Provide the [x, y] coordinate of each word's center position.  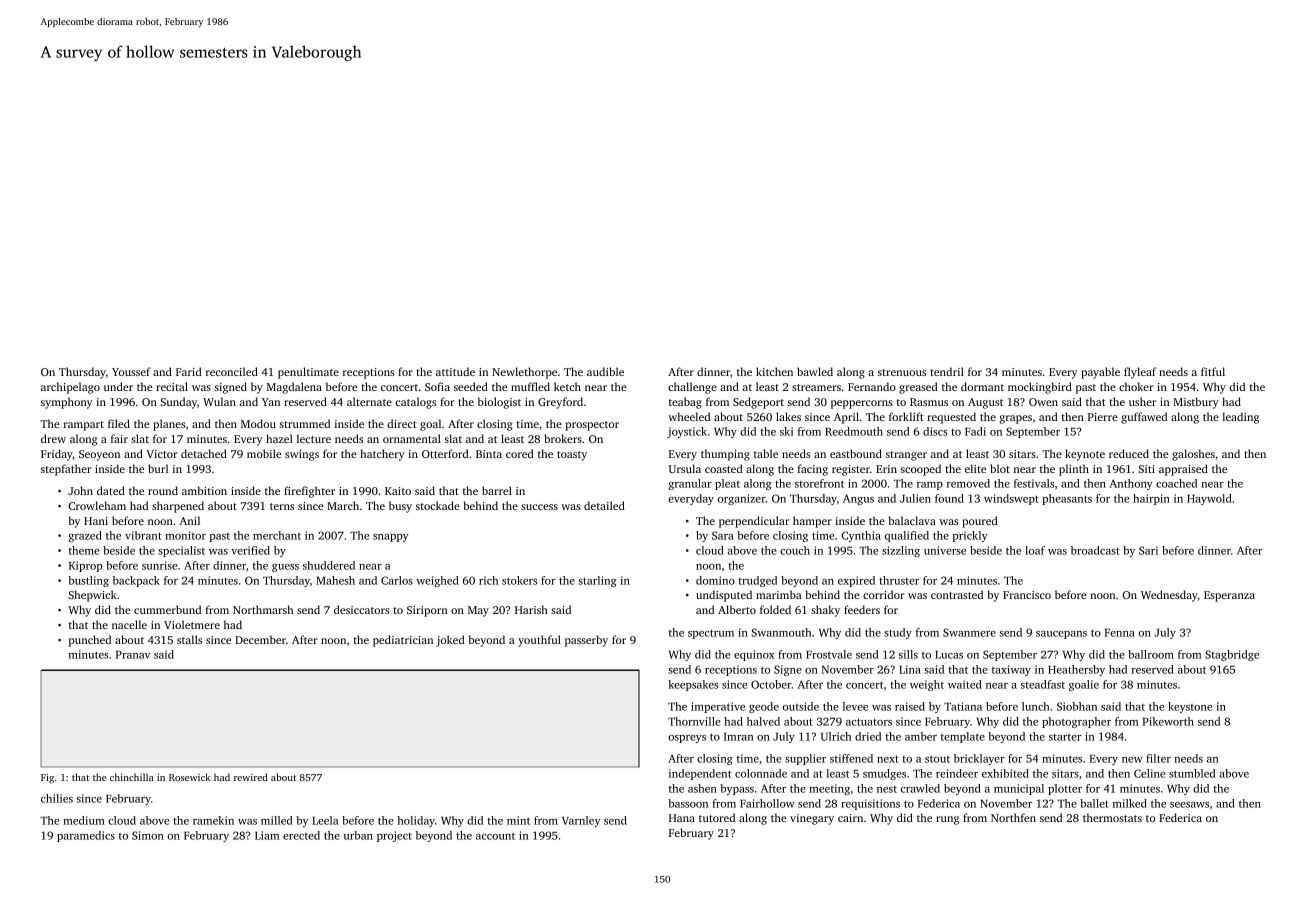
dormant [982, 386]
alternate [369, 401]
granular [690, 484]
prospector [592, 426]
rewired [251, 777]
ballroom [1151, 654]
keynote [1085, 455]
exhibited [1005, 773]
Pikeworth [1168, 721]
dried [868, 736]
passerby [586, 641]
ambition [204, 490]
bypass [737, 789]
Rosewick [189, 777]
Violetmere [192, 624]
